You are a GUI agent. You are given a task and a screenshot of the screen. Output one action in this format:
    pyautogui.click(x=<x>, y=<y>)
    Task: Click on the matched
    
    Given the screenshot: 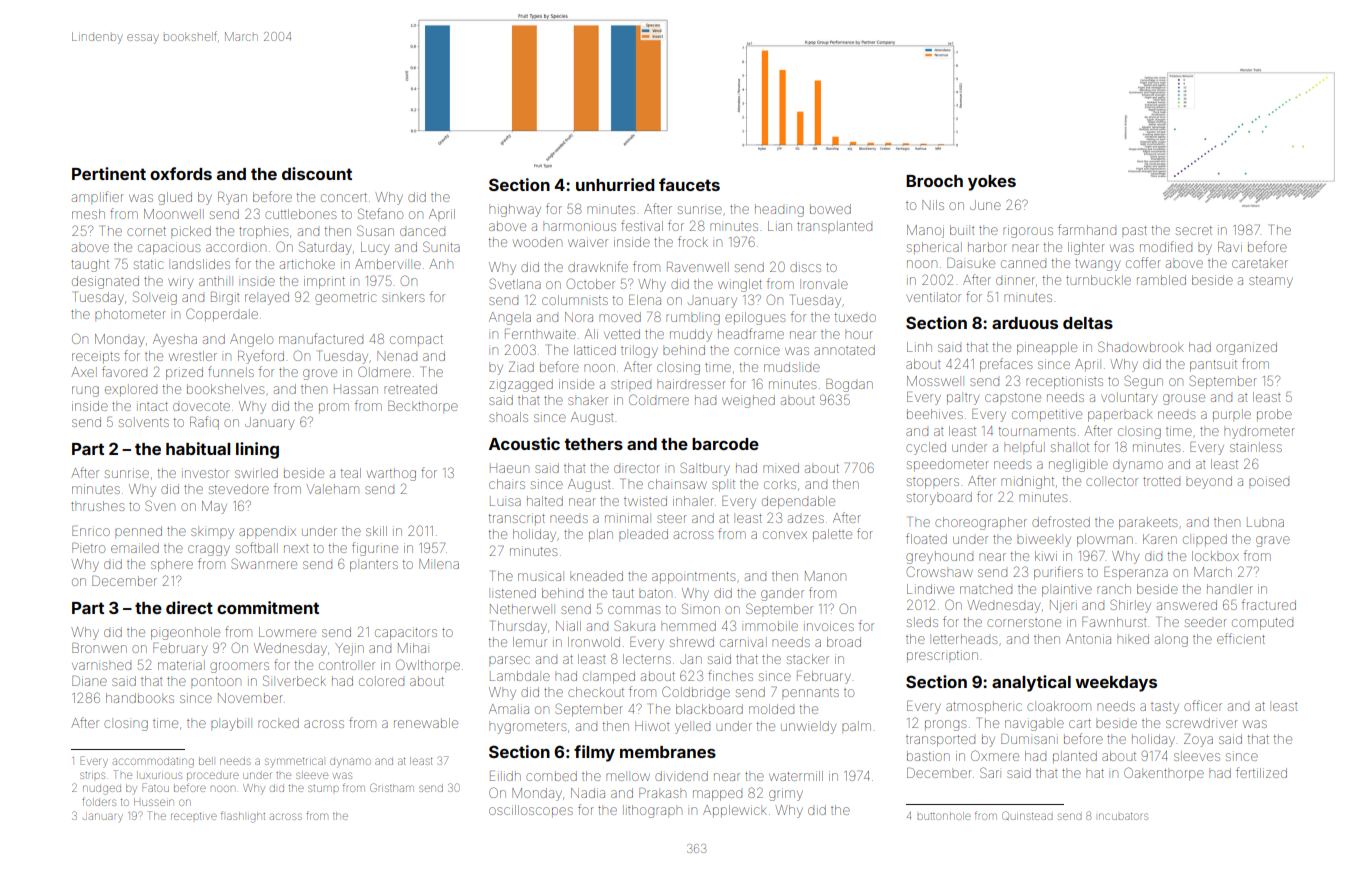 What is the action you would take?
    pyautogui.click(x=986, y=590)
